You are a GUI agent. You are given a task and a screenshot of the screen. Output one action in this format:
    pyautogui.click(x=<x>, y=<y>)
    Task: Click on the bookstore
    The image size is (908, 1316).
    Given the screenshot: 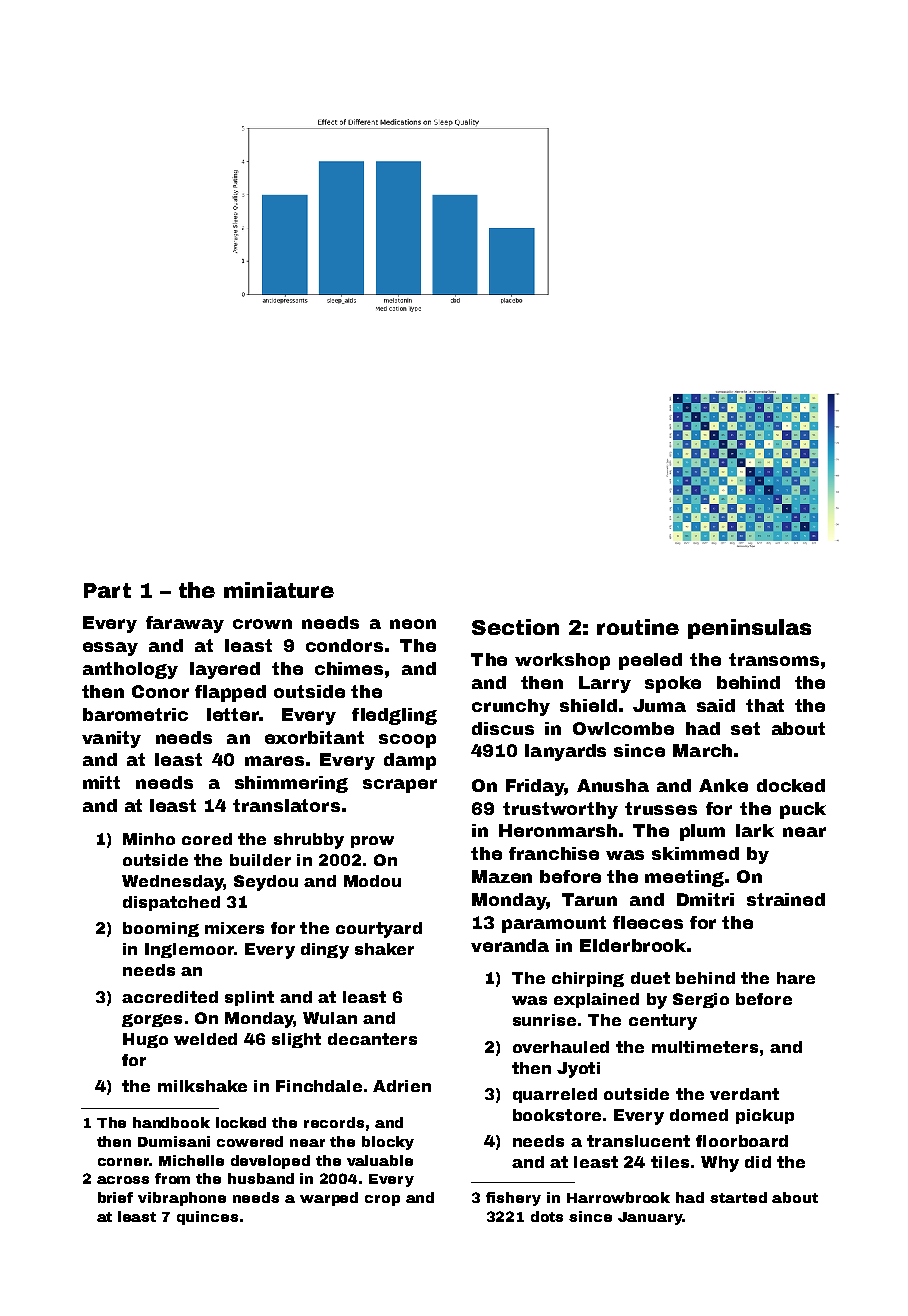 What is the action you would take?
    pyautogui.click(x=557, y=1115)
